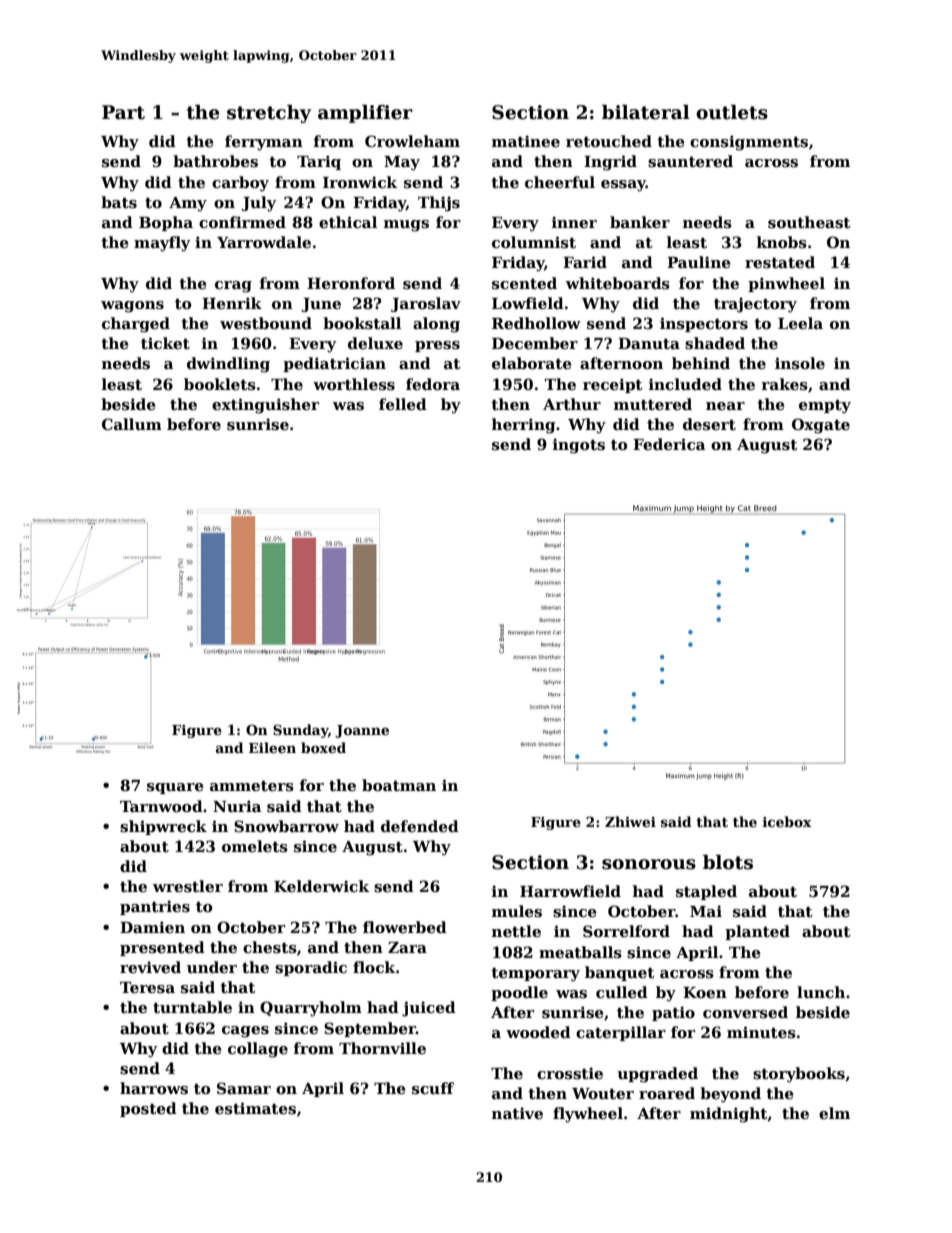 The height and width of the page is (1233, 952). Describe the element at coordinates (433, 1088) in the page. I see `scuff` at that location.
